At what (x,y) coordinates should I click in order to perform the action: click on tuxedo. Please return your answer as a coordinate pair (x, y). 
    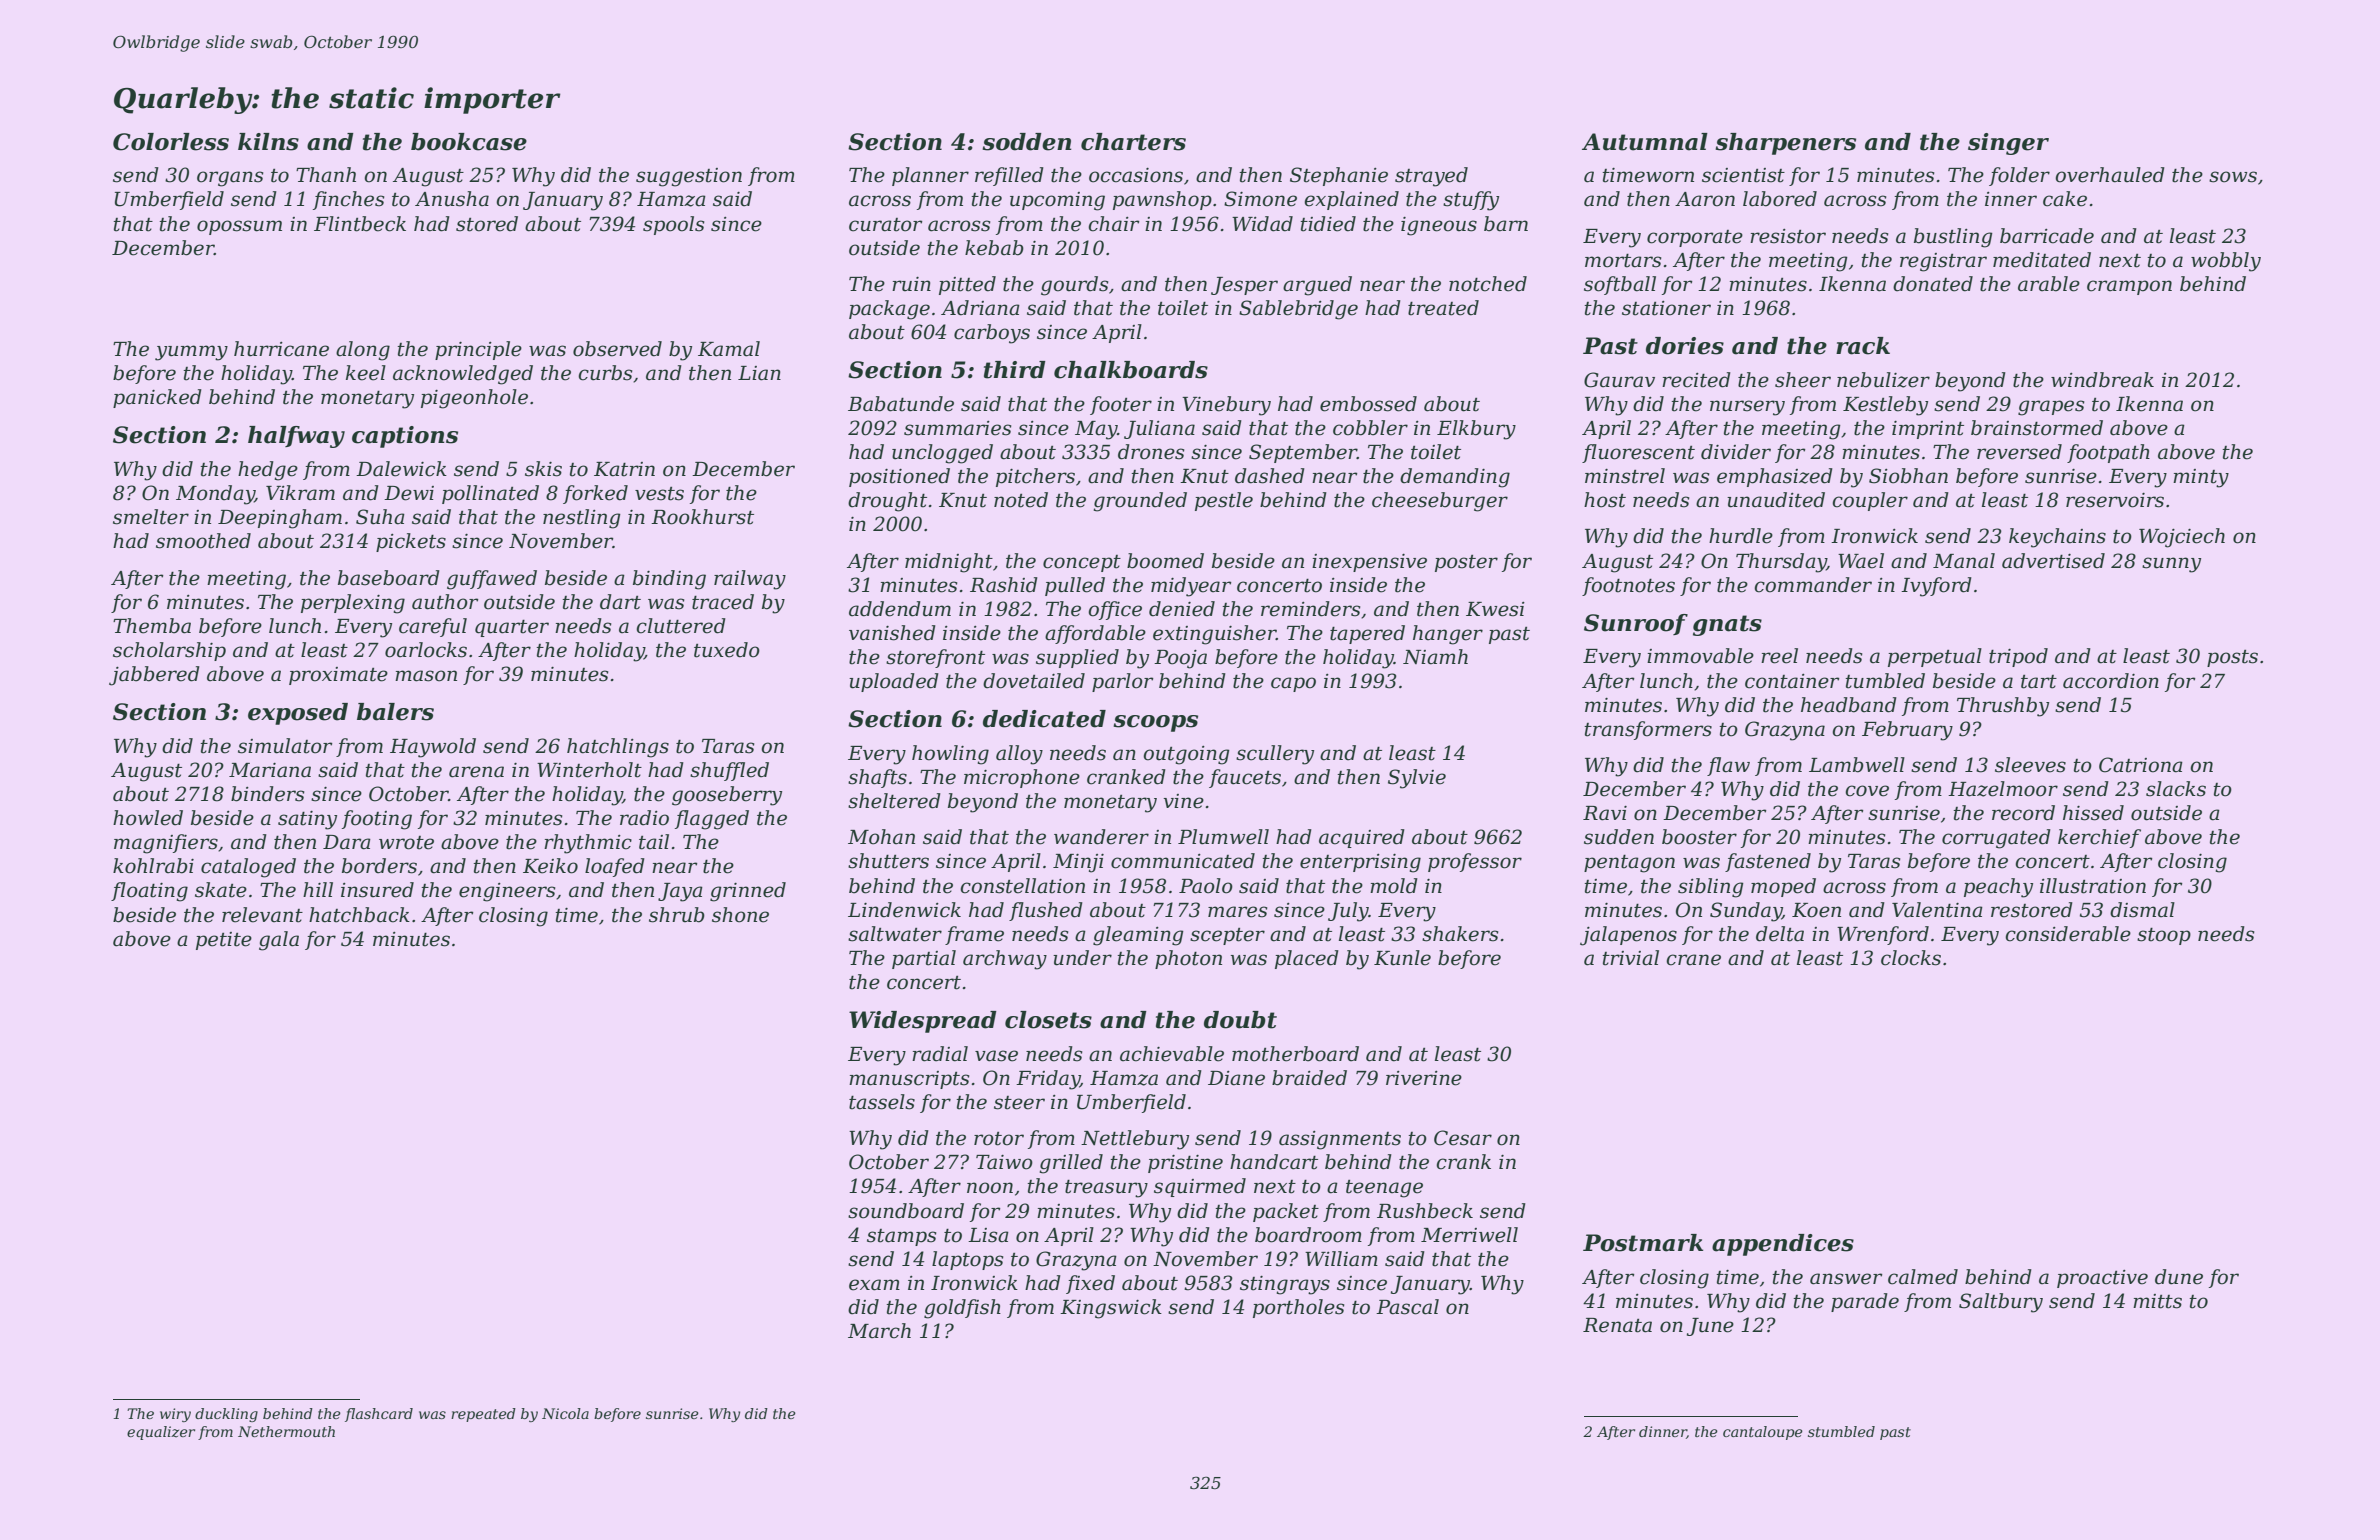
    Looking at the image, I should click on (727, 650).
